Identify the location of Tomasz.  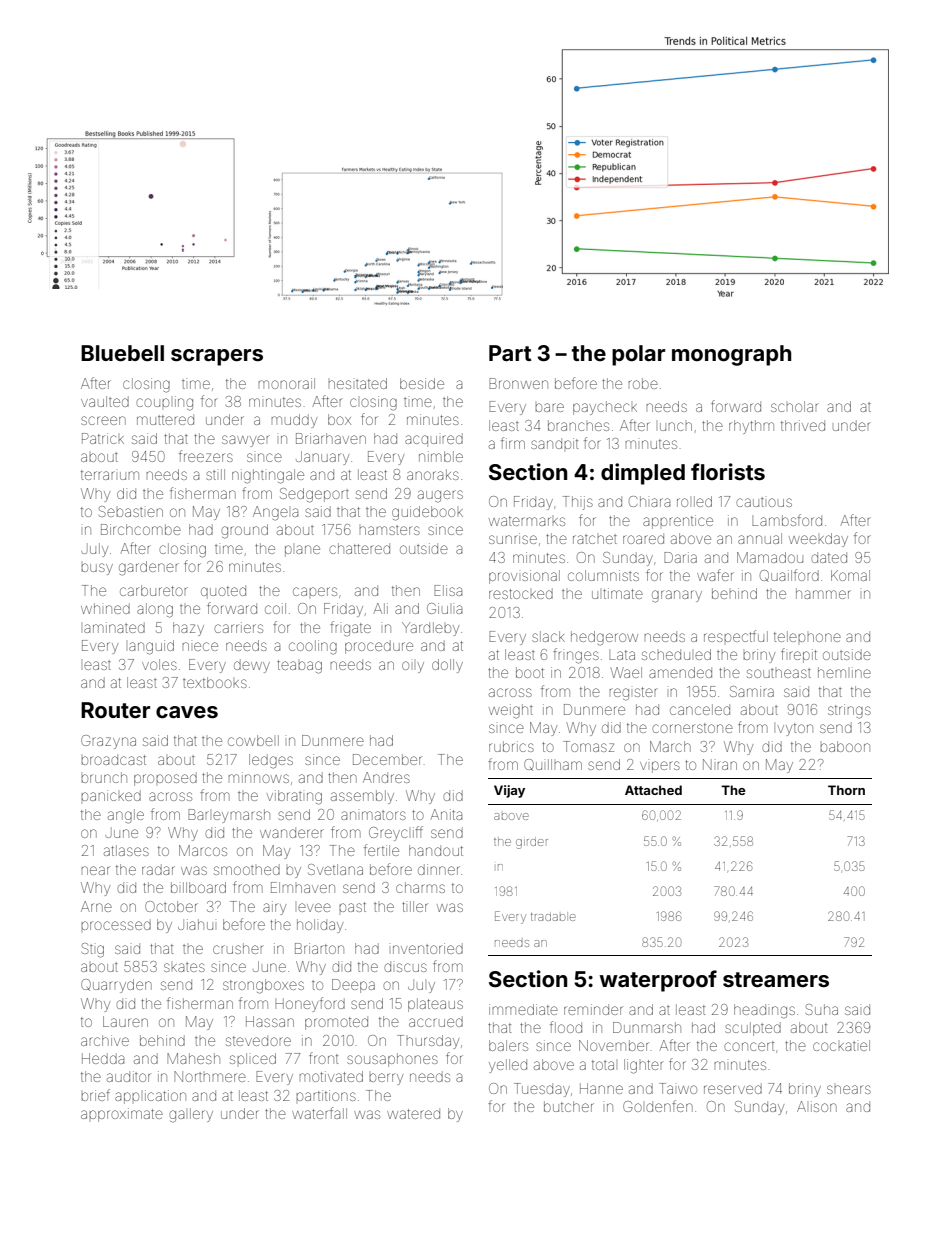
(588, 746).
